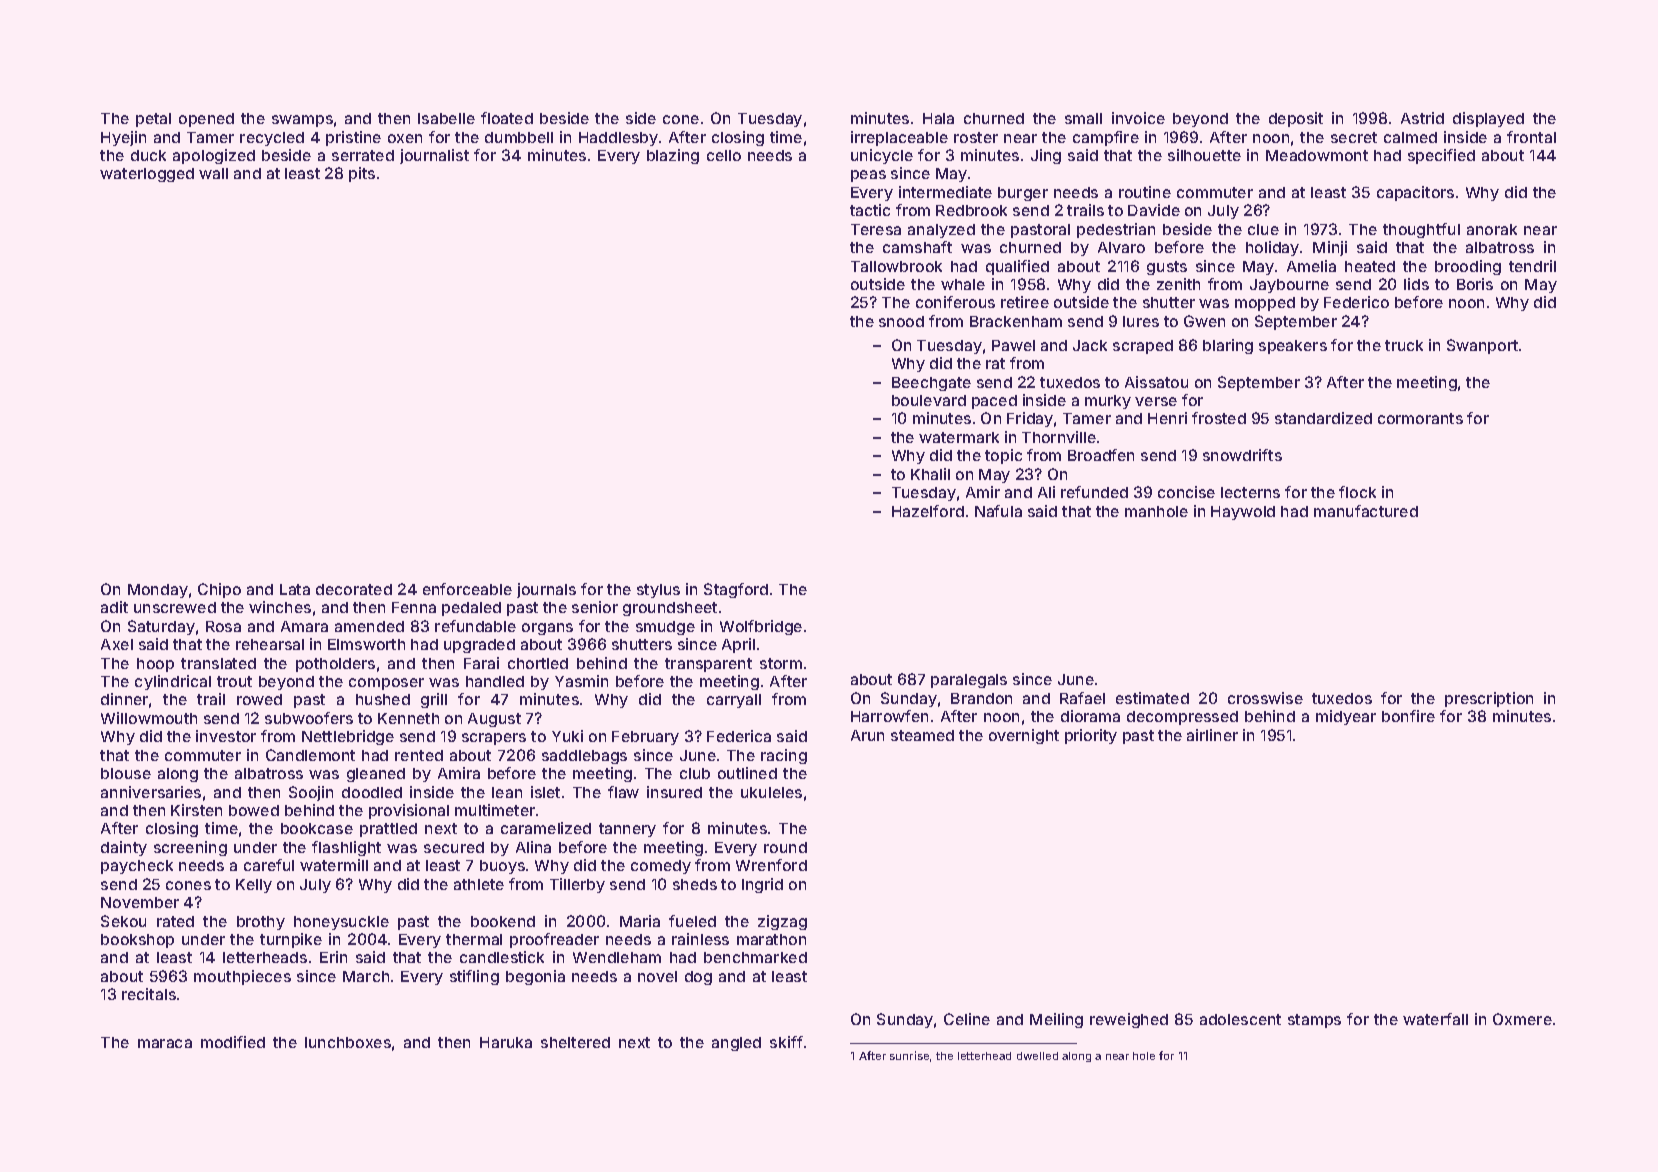 This page has width=1658, height=1172. What do you see at coordinates (153, 120) in the page?
I see `petal` at bounding box center [153, 120].
